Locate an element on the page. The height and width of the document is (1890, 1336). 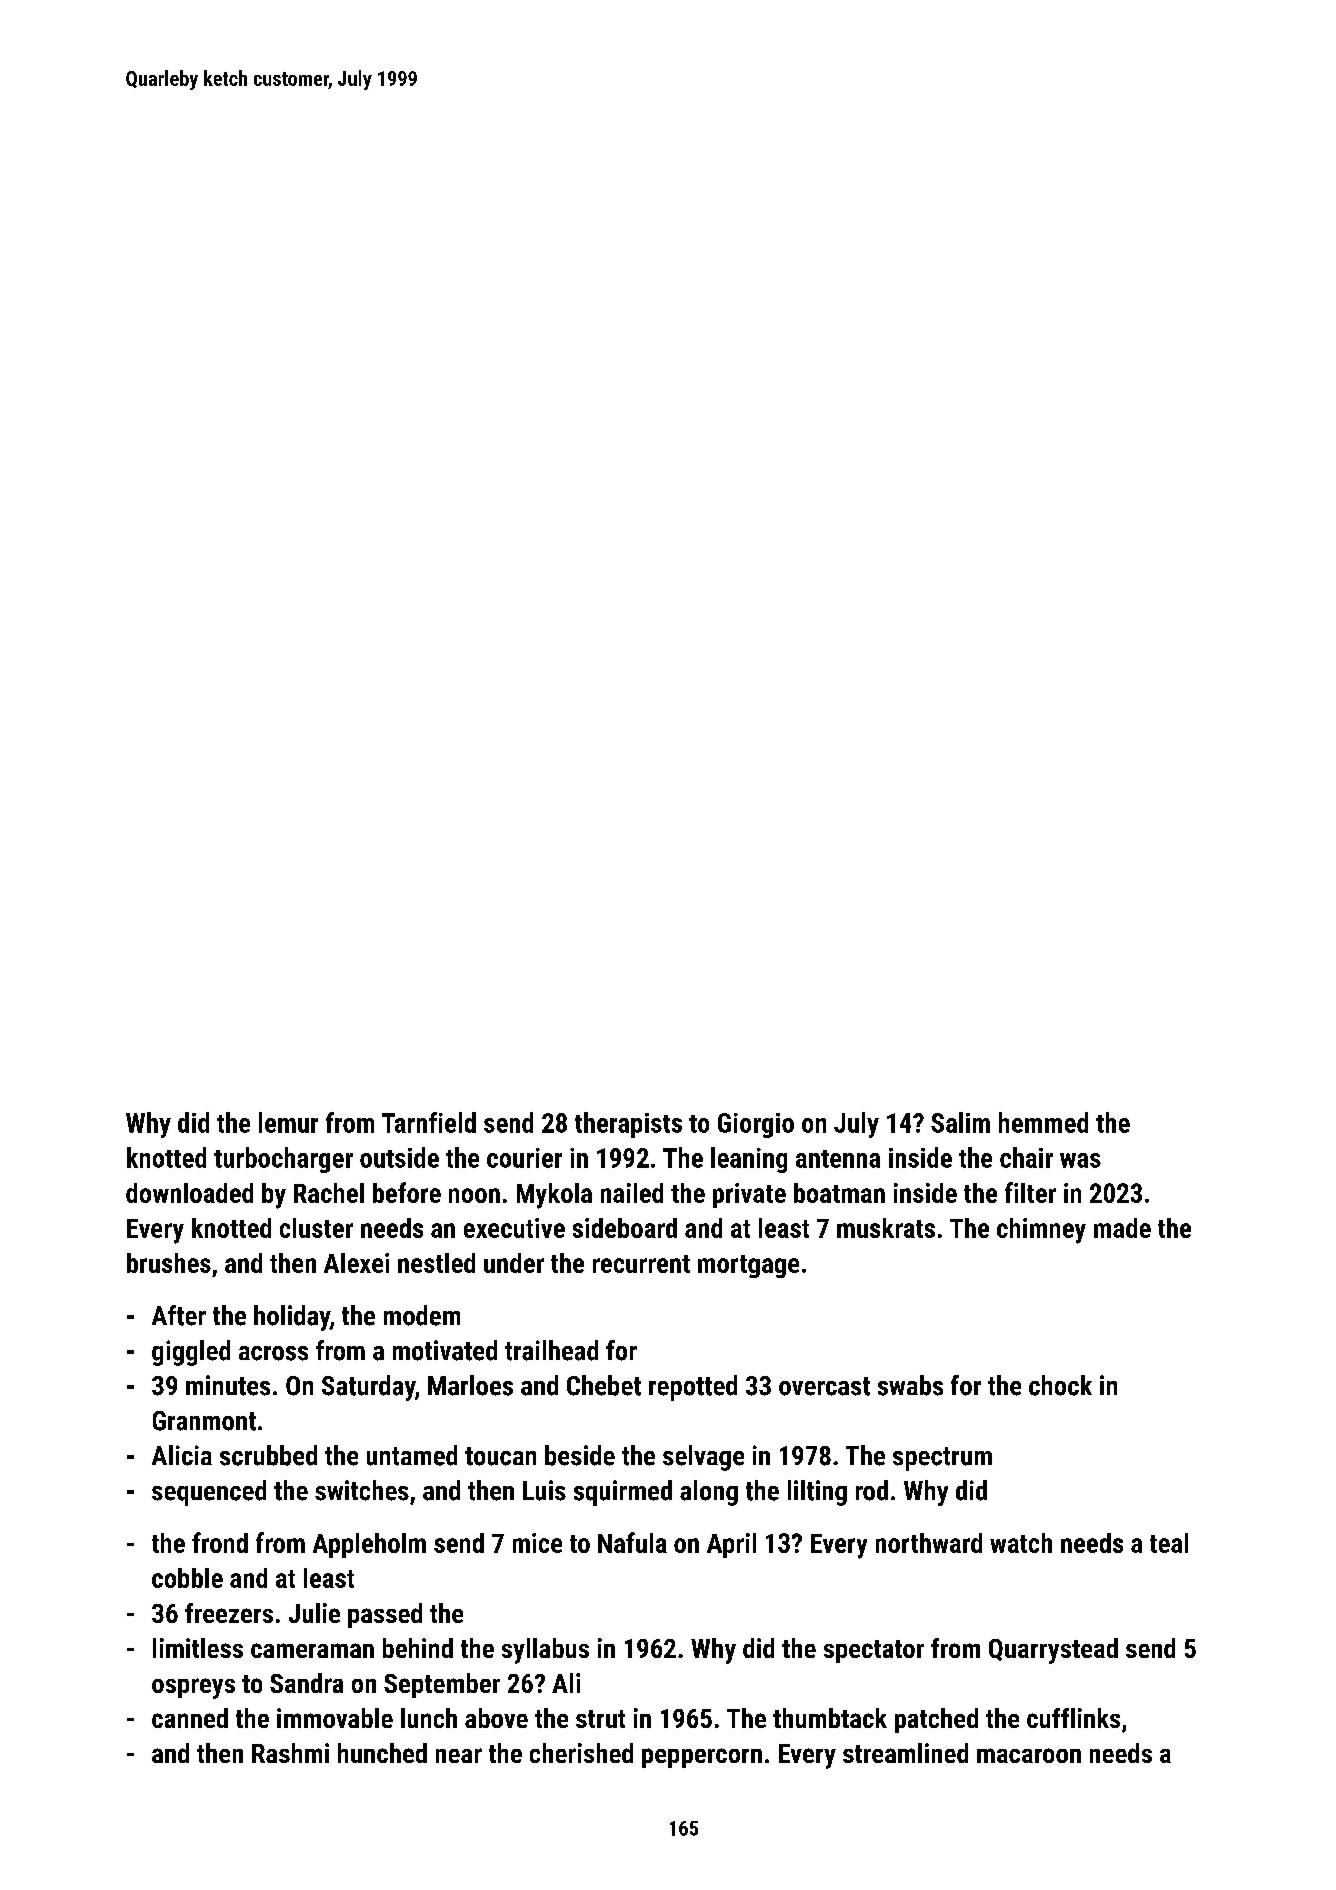
turbocharger is located at coordinates (283, 1160).
